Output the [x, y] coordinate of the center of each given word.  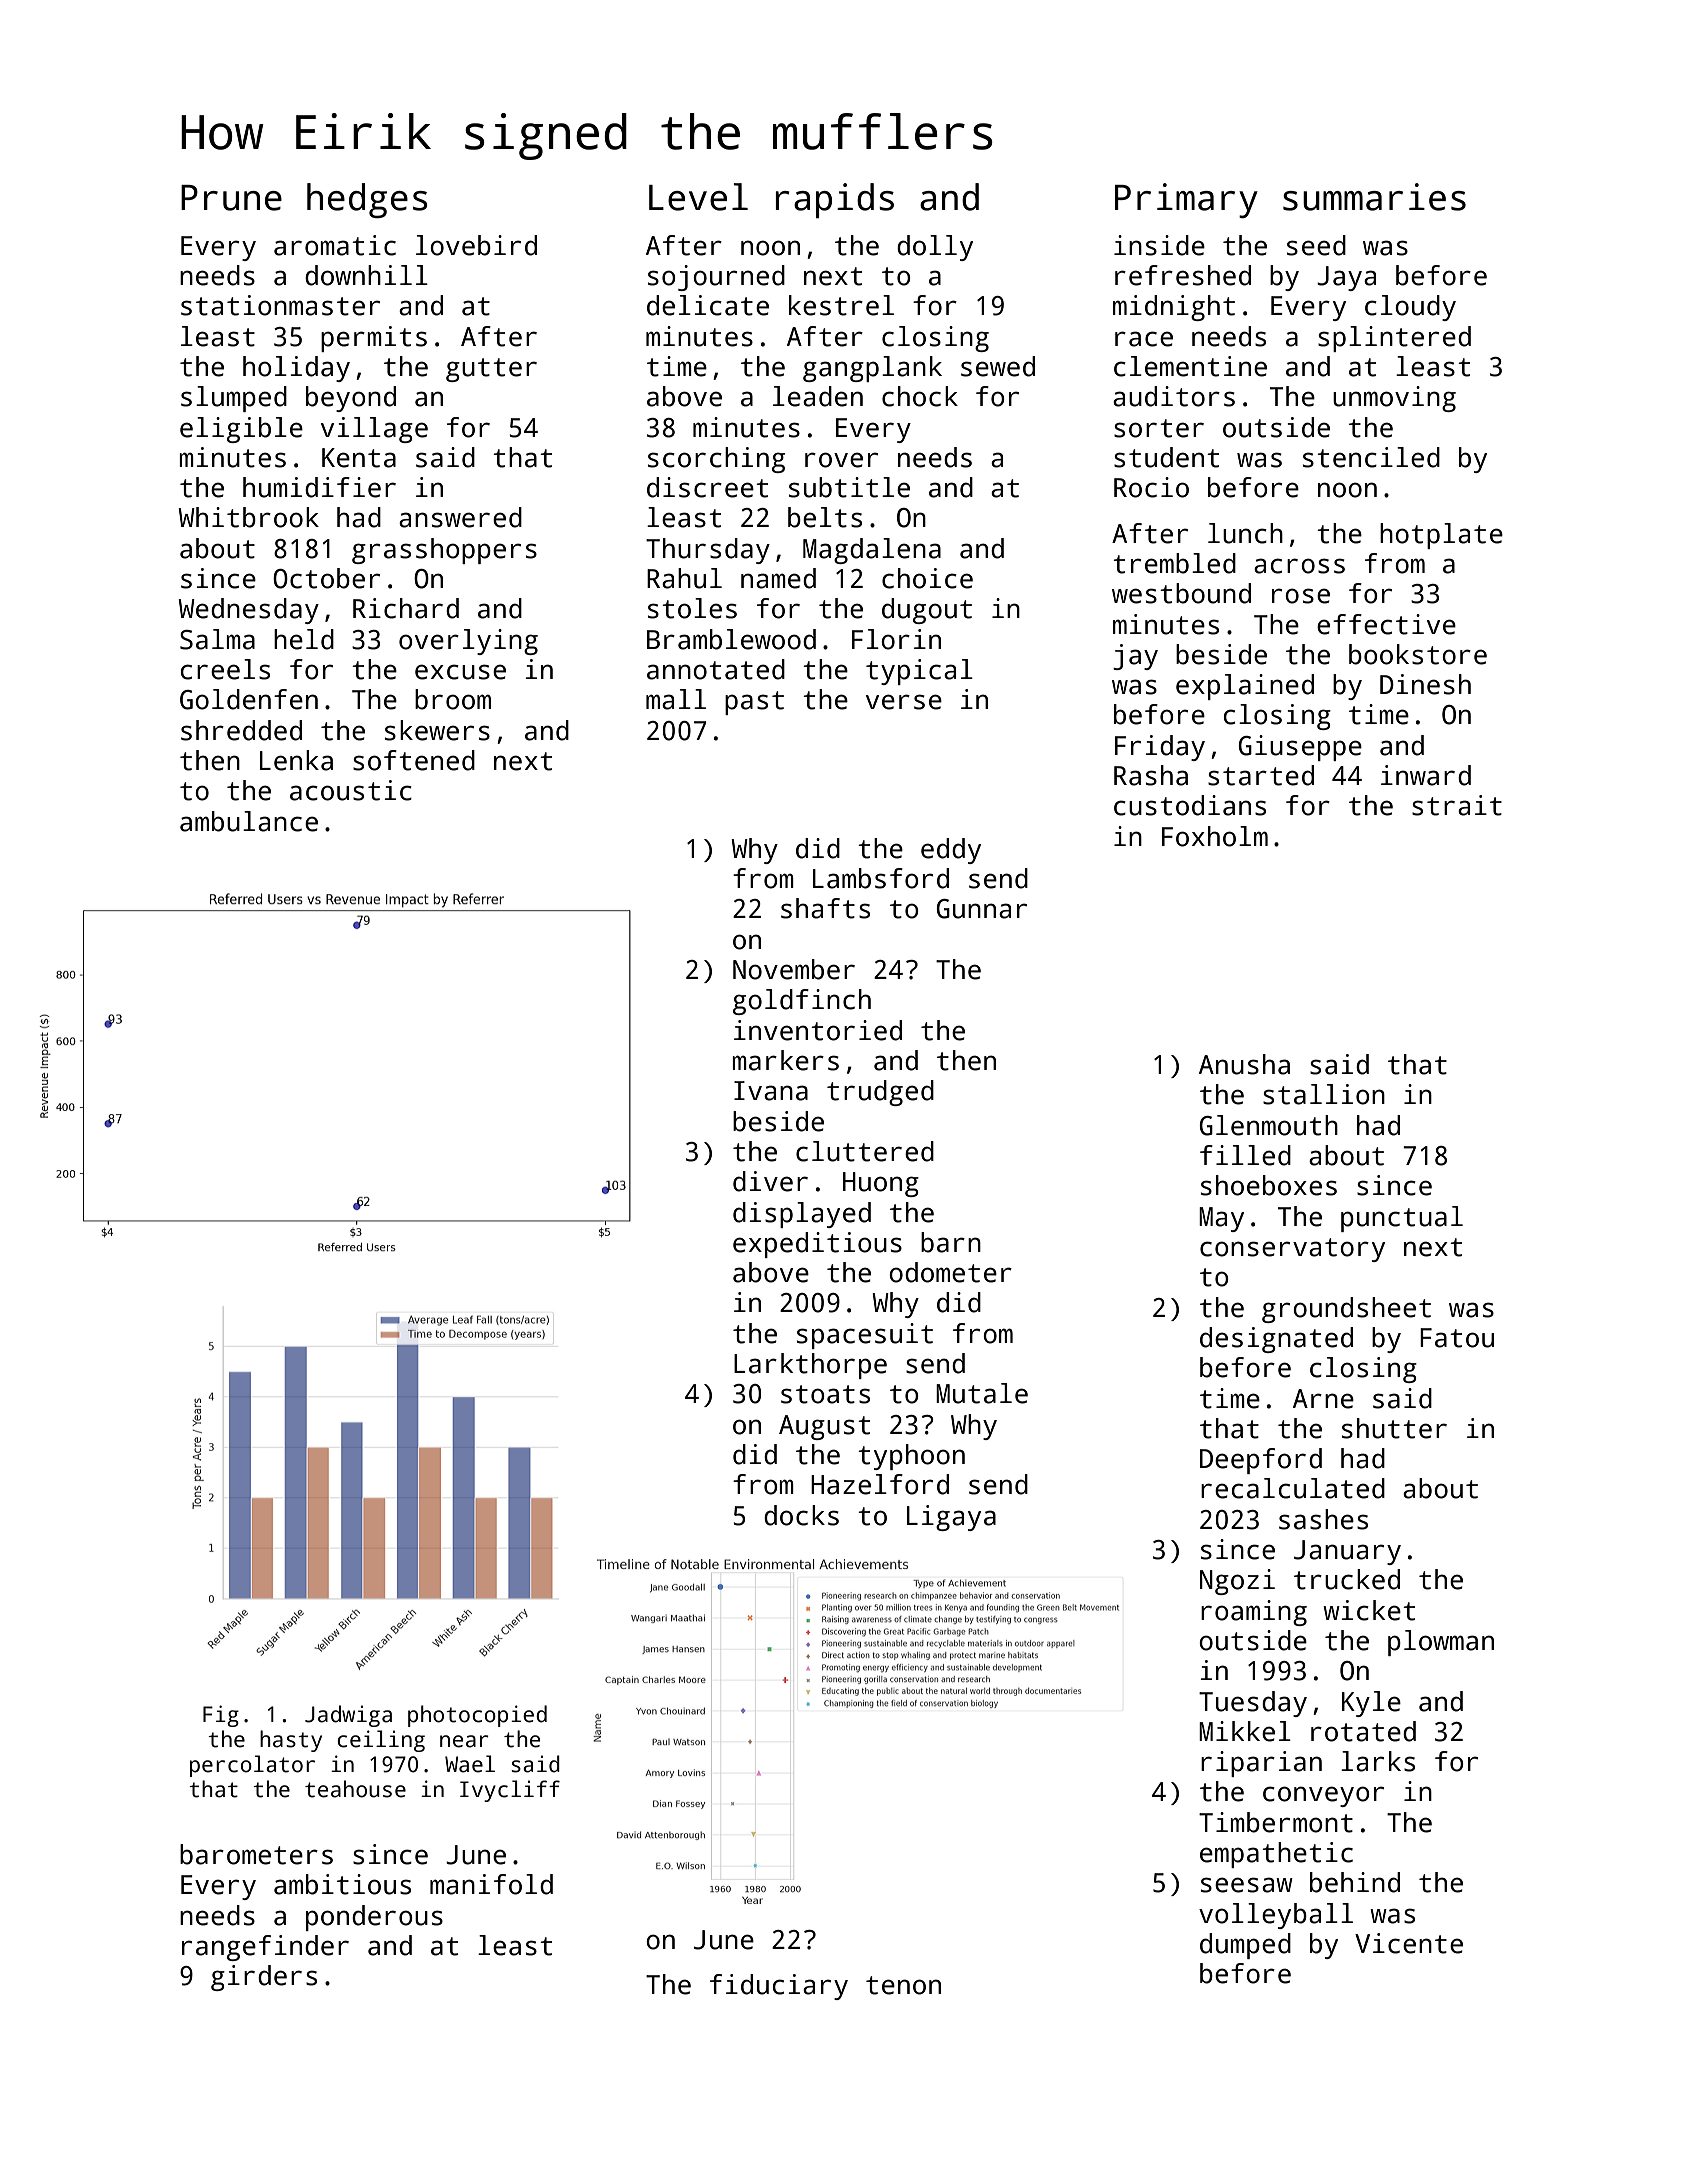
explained [1245, 687]
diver [770, 1181]
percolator [252, 1766]
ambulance [249, 821]
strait [1457, 805]
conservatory [1292, 1250]
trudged [880, 1093]
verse [904, 702]
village [374, 430]
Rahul [684, 578]
